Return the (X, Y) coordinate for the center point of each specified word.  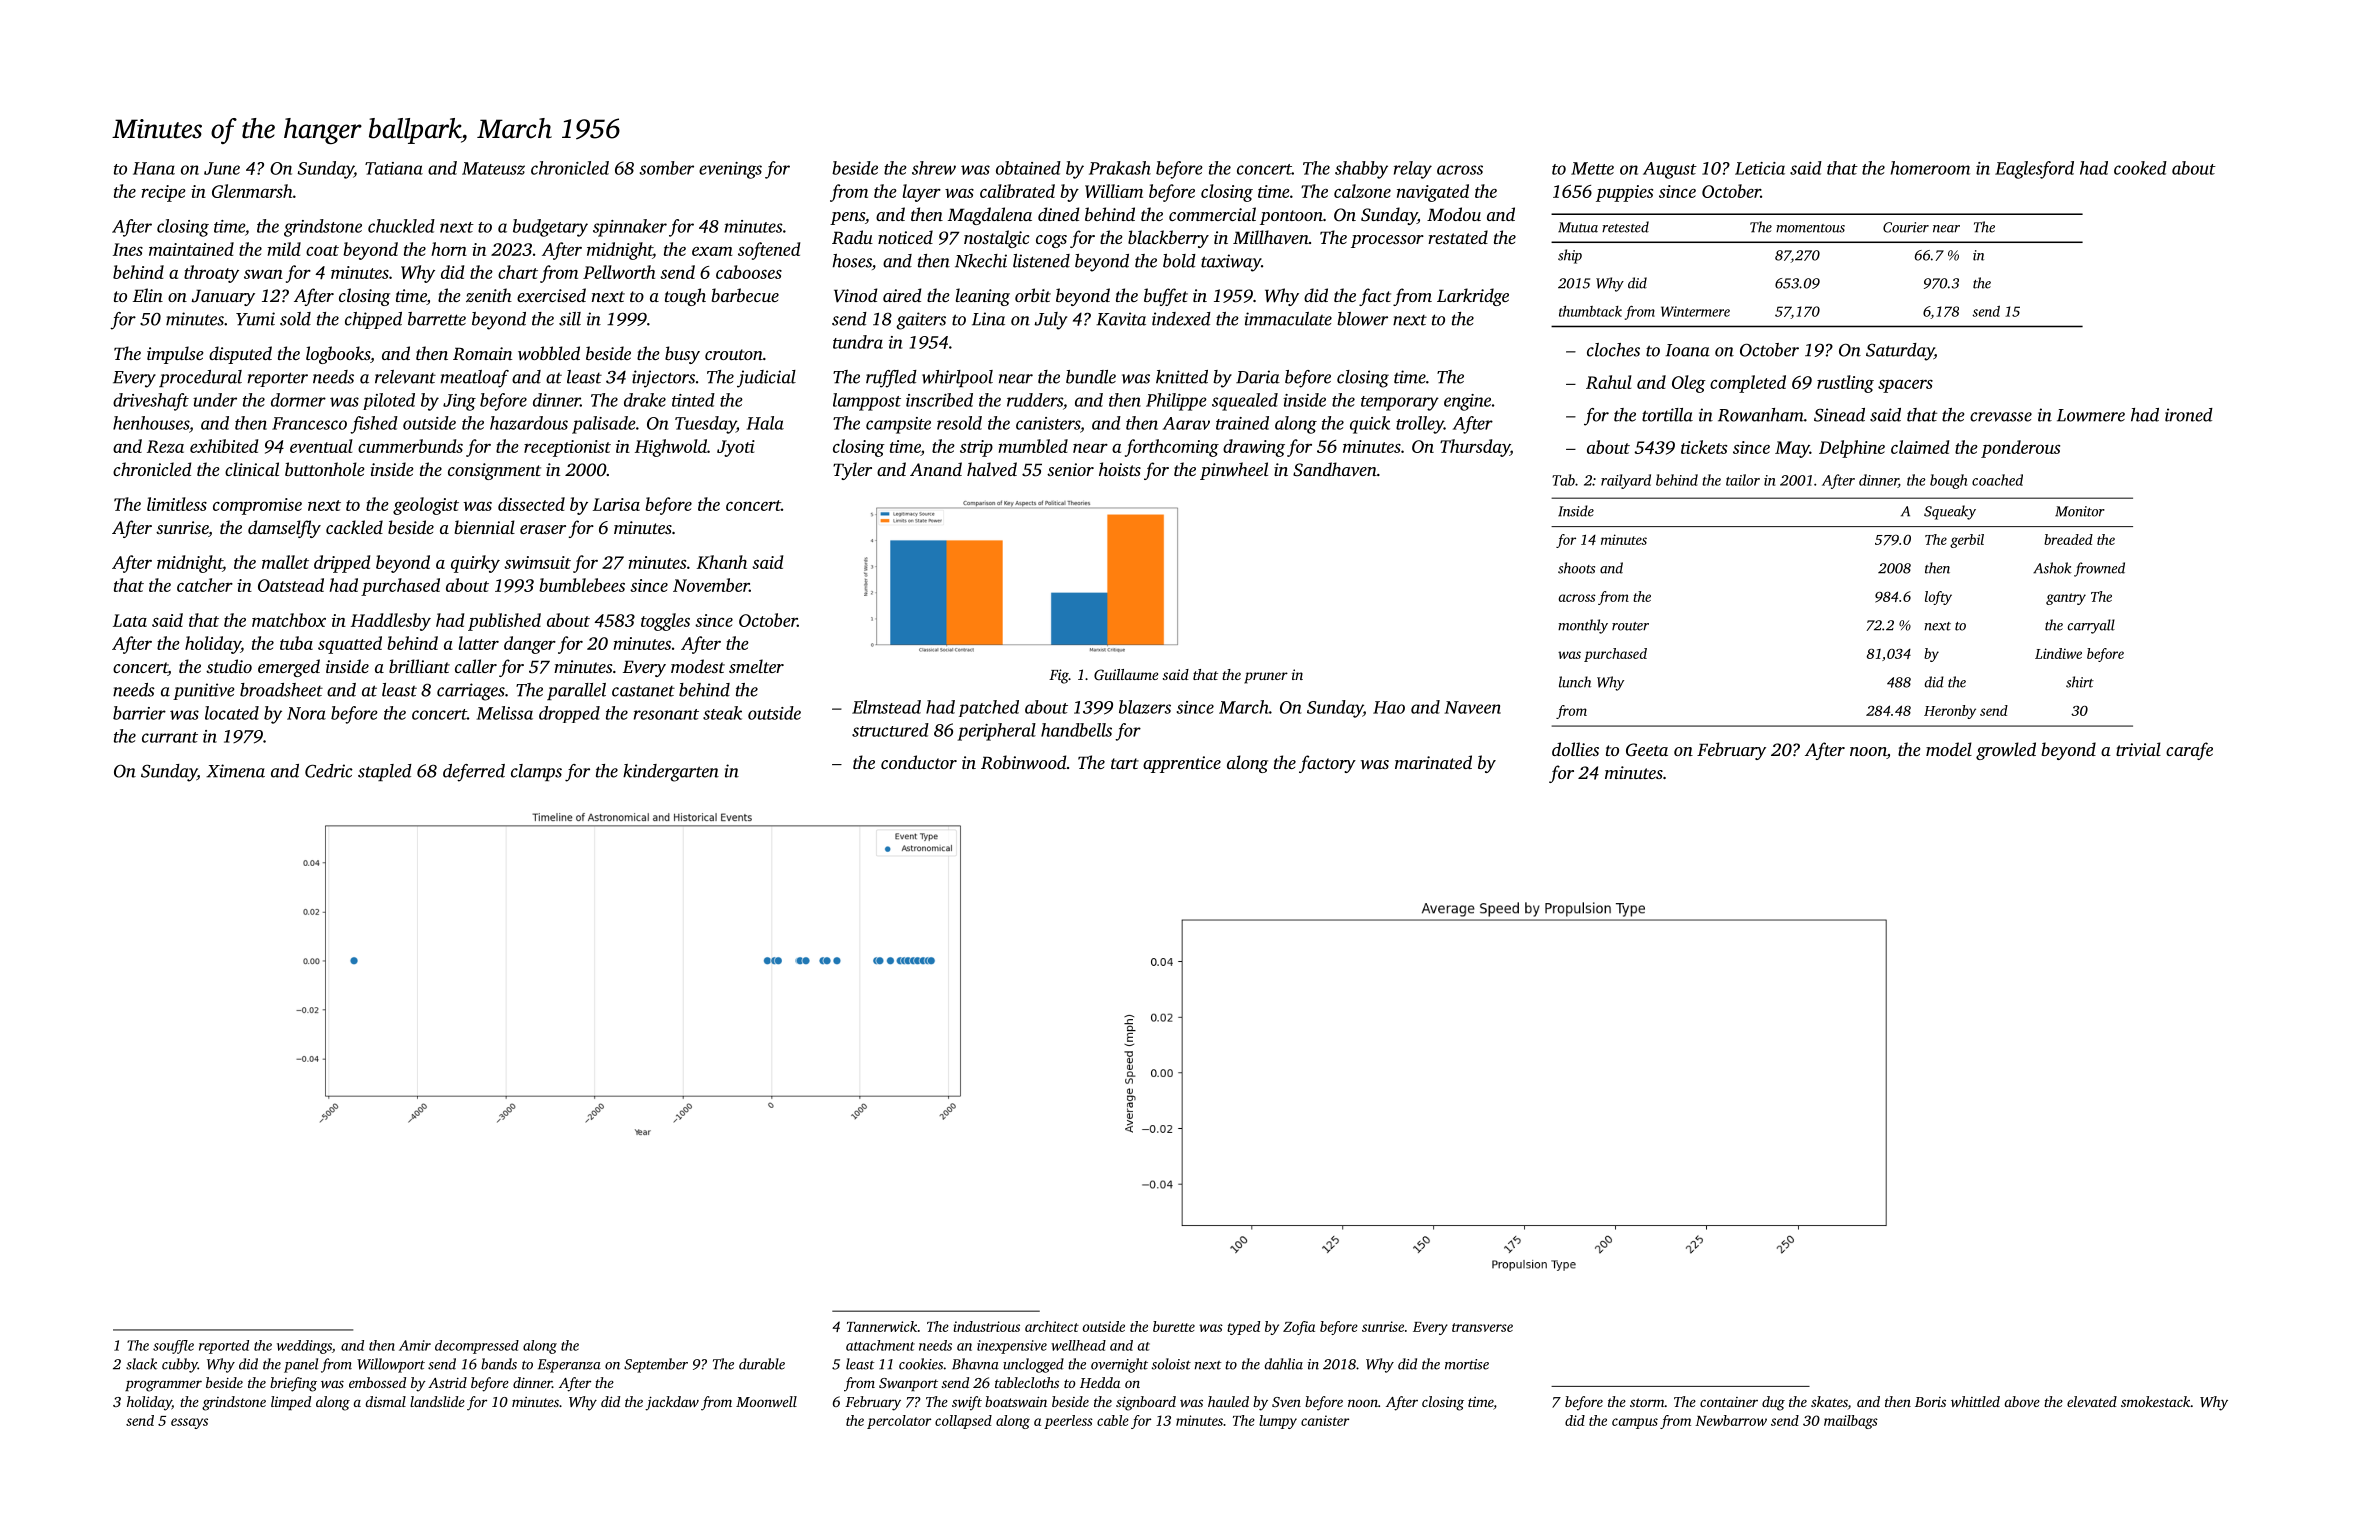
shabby (1361, 170)
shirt (2080, 682)
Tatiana (394, 168)
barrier (139, 713)
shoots (1576, 568)
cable (1113, 1420)
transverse (1482, 1327)
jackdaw (672, 1403)
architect (1052, 1326)
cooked (2140, 168)
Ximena (235, 771)
